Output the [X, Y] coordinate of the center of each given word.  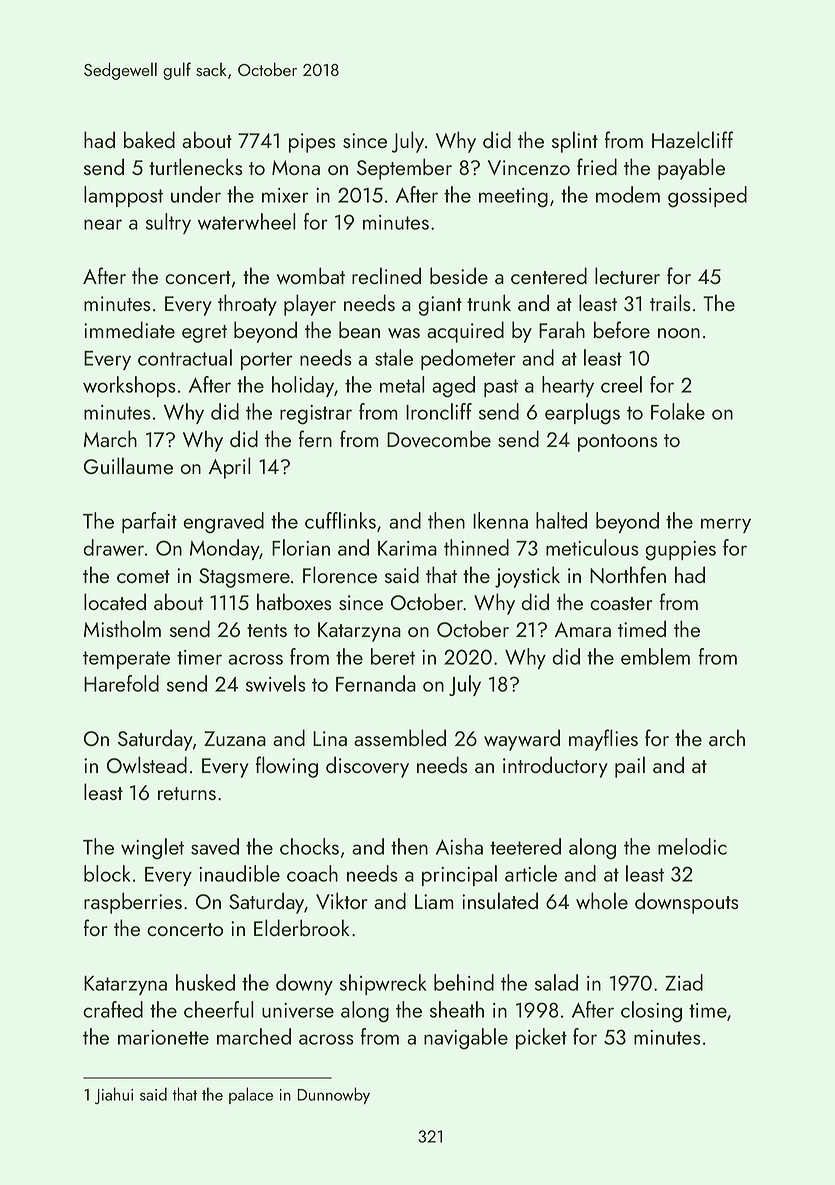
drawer [113, 547]
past [501, 388]
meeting [513, 198]
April [230, 468]
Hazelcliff [692, 139]
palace [251, 1095]
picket [541, 1038]
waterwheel [247, 221]
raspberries [133, 903]
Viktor [341, 900]
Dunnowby [334, 1095]
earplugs [582, 414]
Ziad [684, 982]
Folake [678, 411]
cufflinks [340, 520]
